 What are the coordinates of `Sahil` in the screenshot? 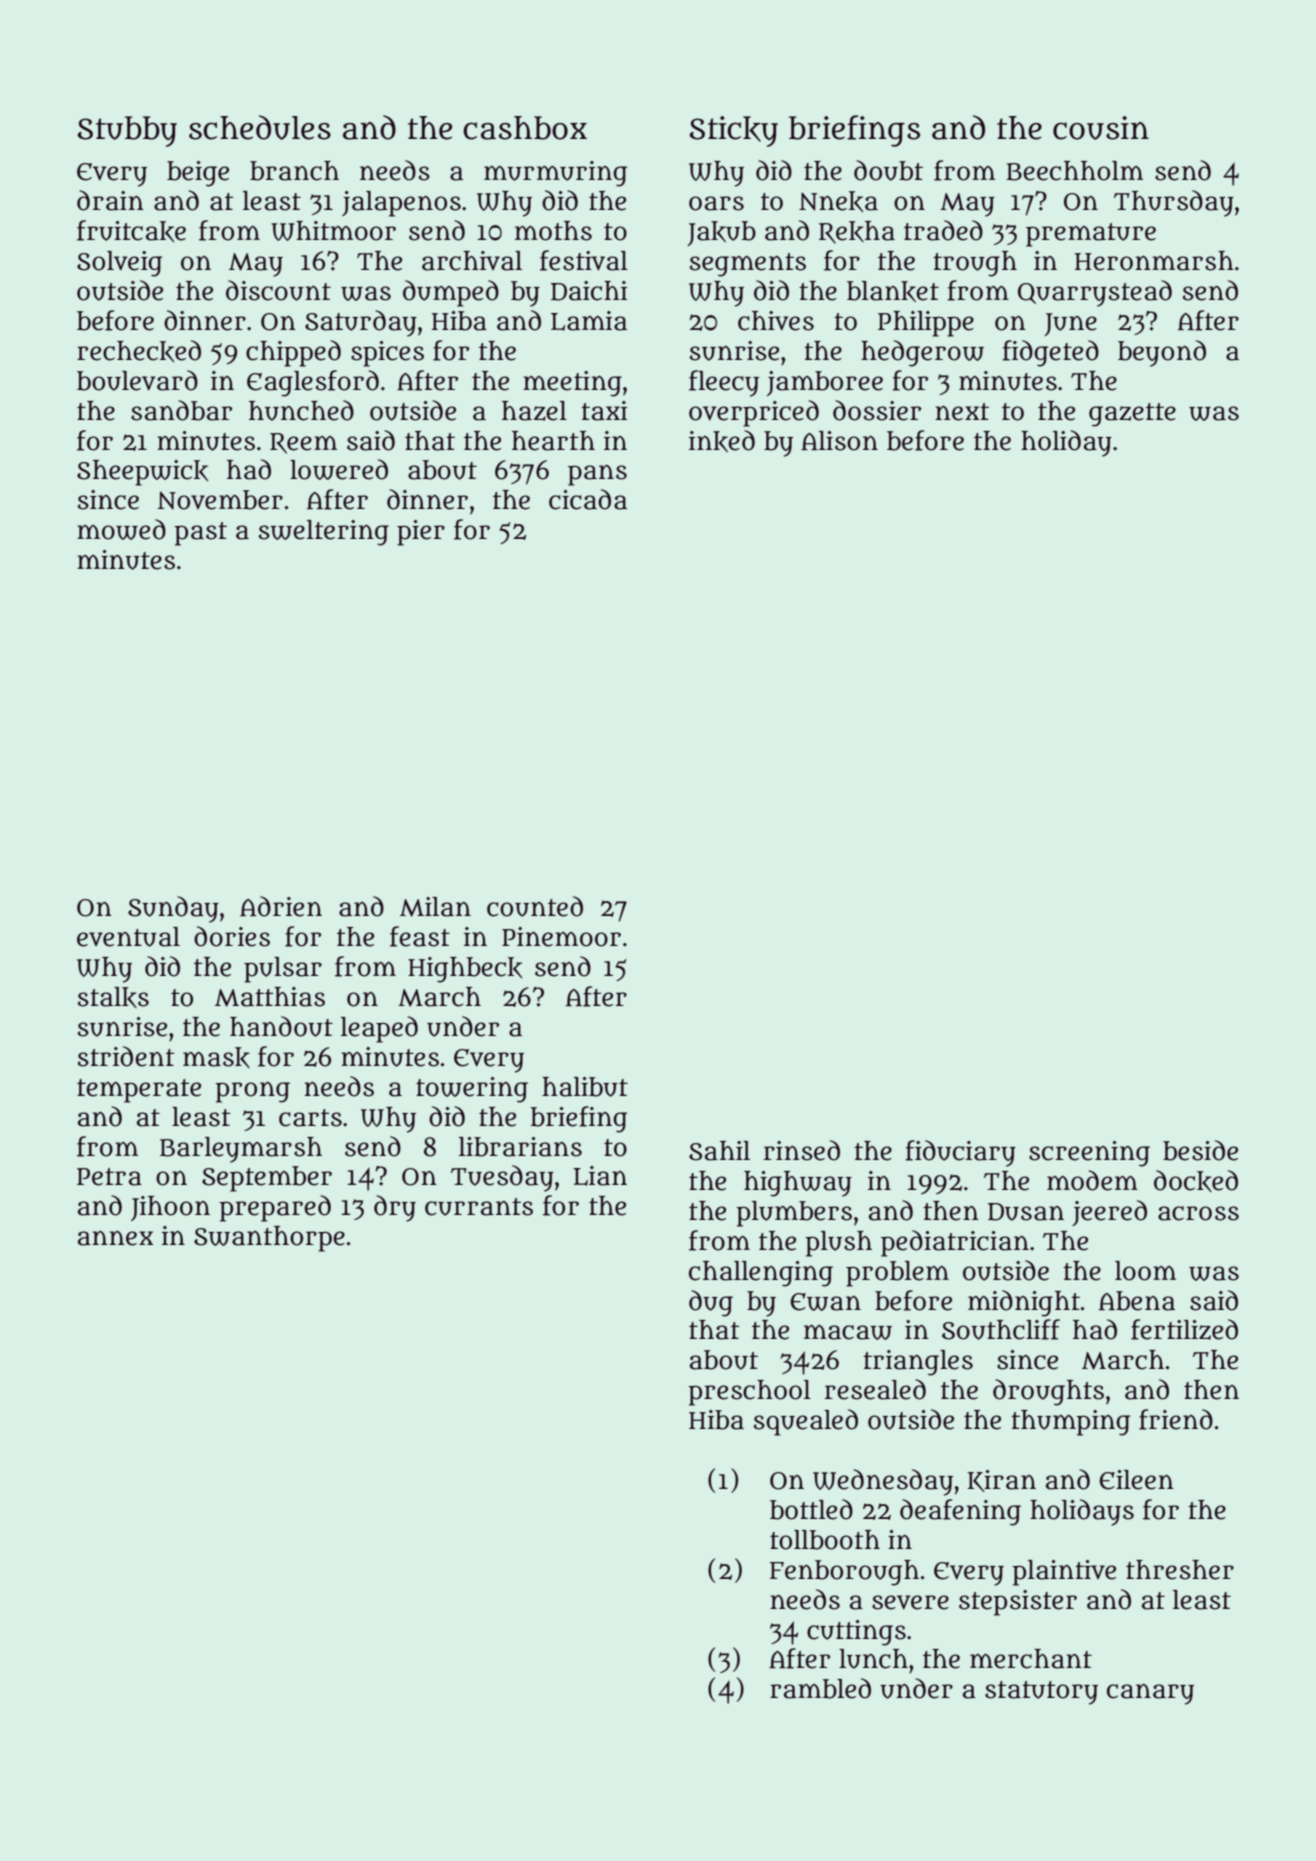 It's located at (719, 1151).
